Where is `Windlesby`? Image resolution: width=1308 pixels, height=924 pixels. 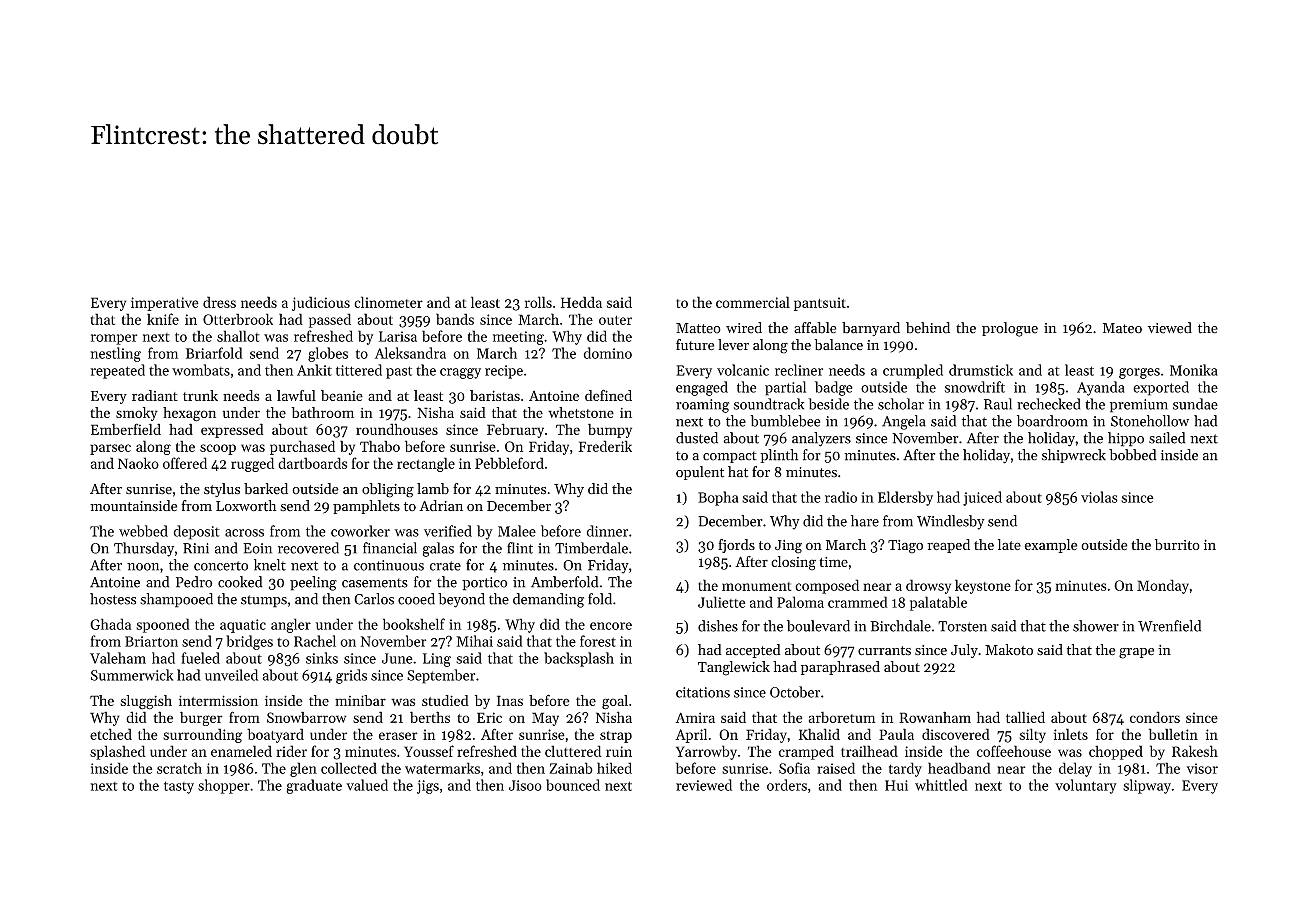
Windlesby is located at coordinates (951, 522).
